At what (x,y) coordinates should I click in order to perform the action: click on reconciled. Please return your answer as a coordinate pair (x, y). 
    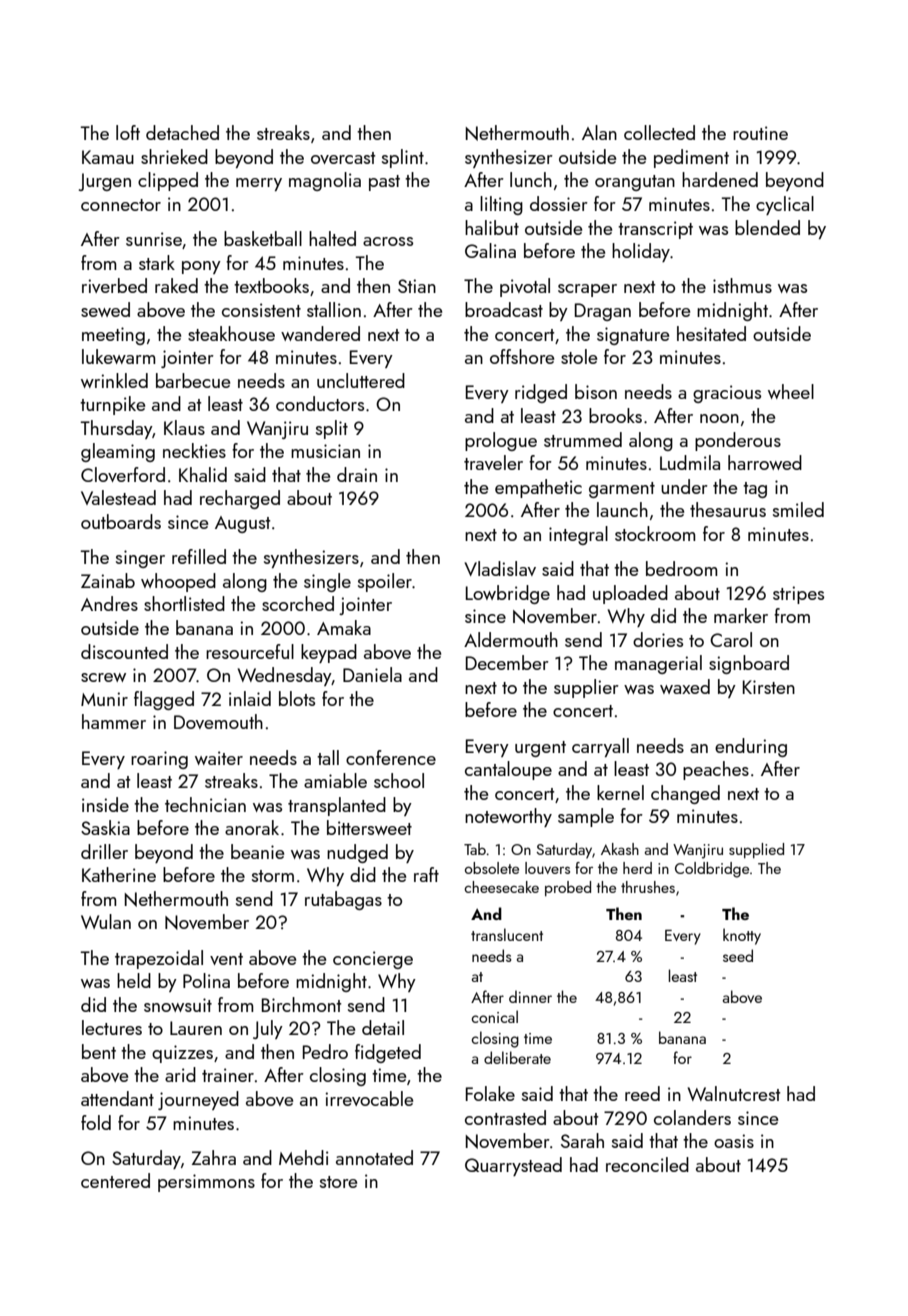
    Looking at the image, I should click on (647, 1164).
